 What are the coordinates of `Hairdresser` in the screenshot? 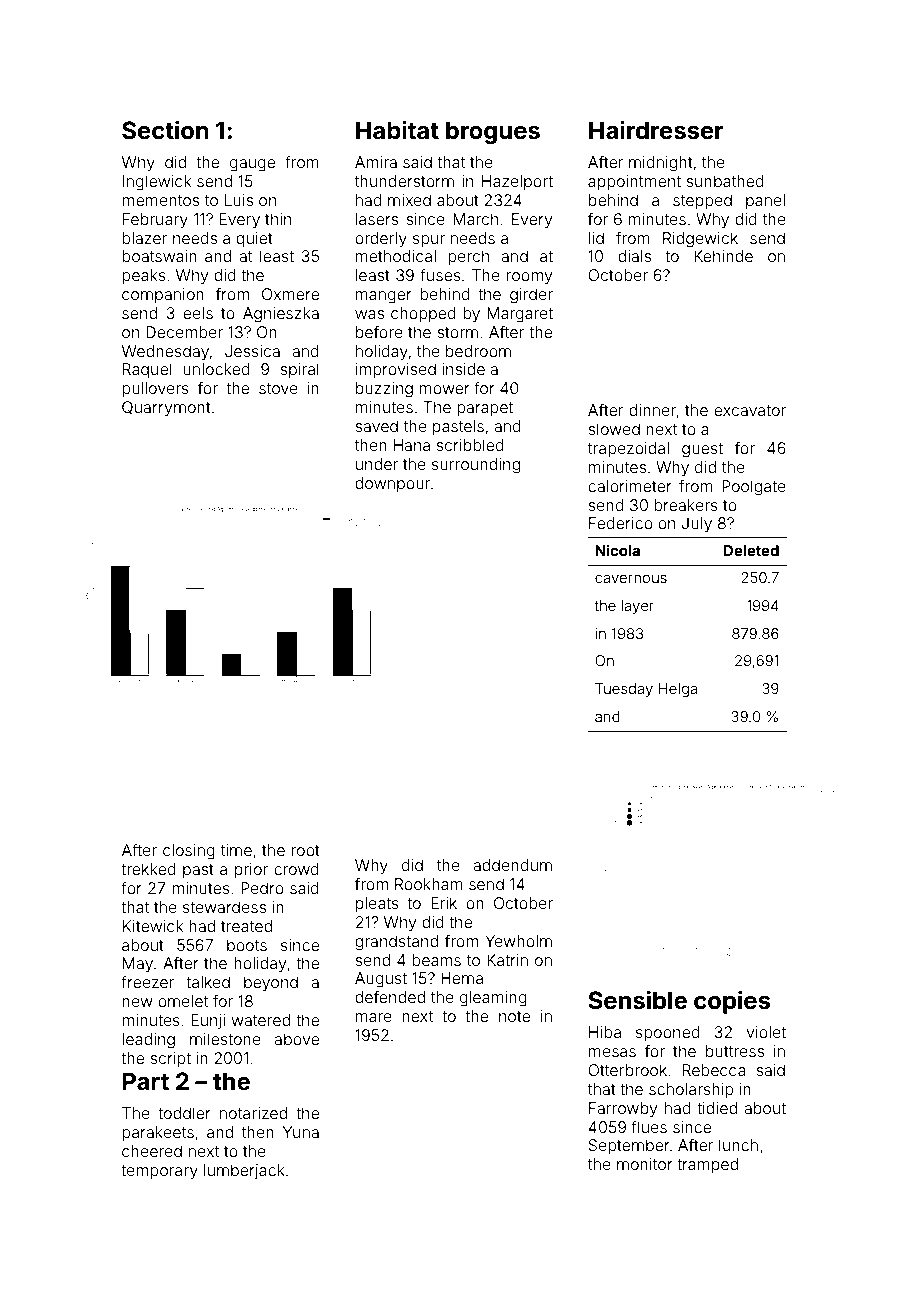 It's located at (656, 130).
